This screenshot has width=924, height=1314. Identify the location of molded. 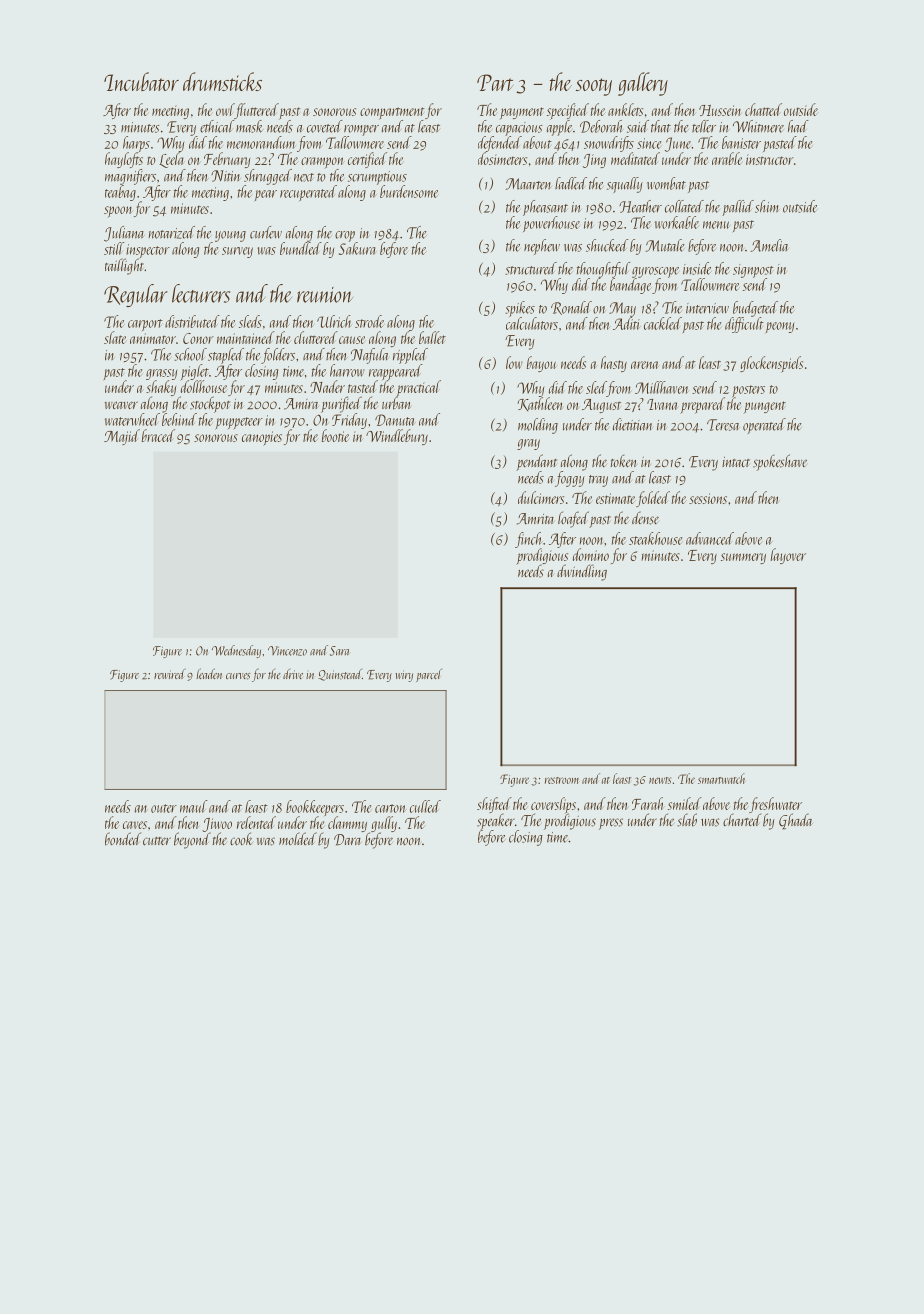
(298, 838).
